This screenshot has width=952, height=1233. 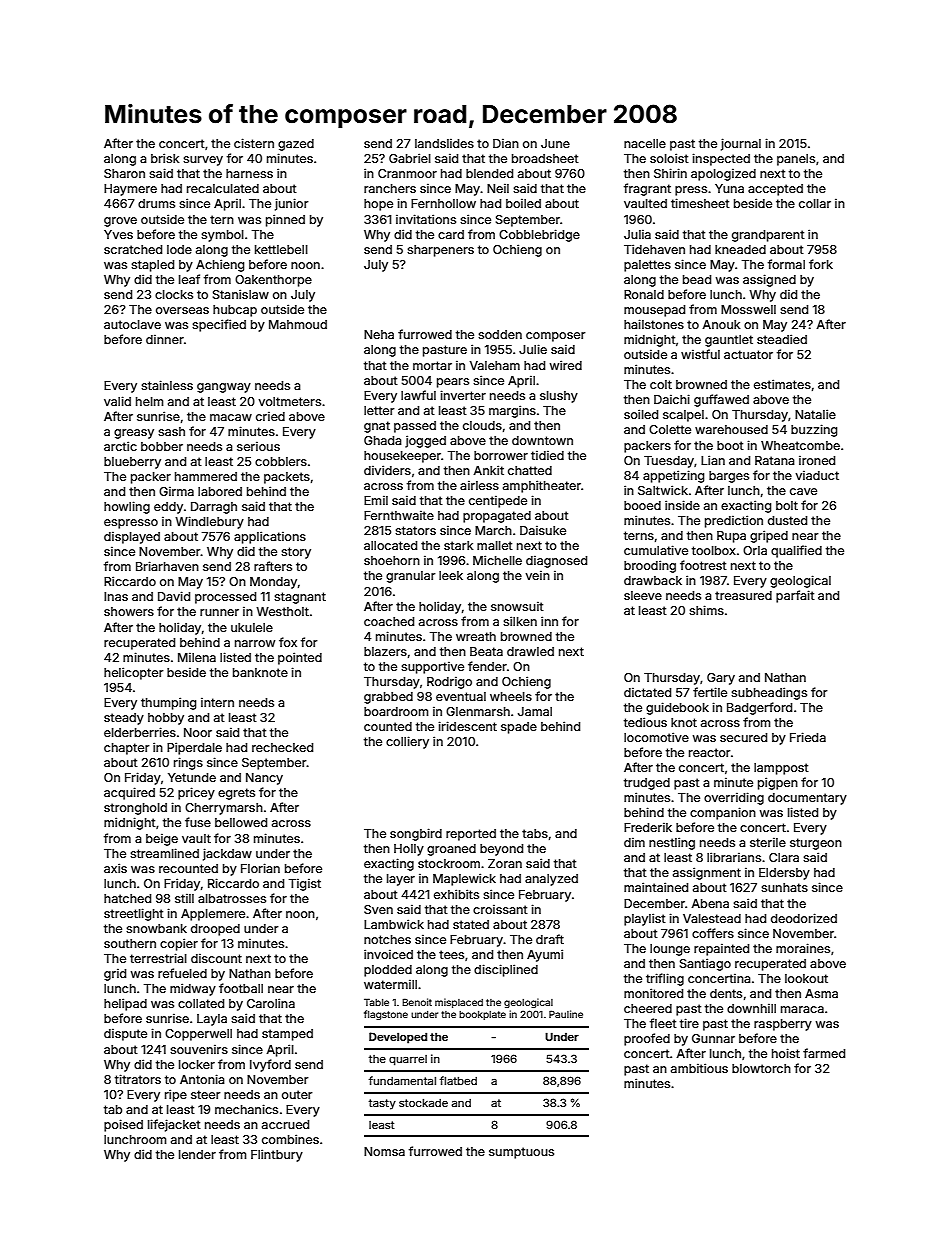 What do you see at coordinates (705, 964) in the screenshot?
I see `Santiago` at bounding box center [705, 964].
